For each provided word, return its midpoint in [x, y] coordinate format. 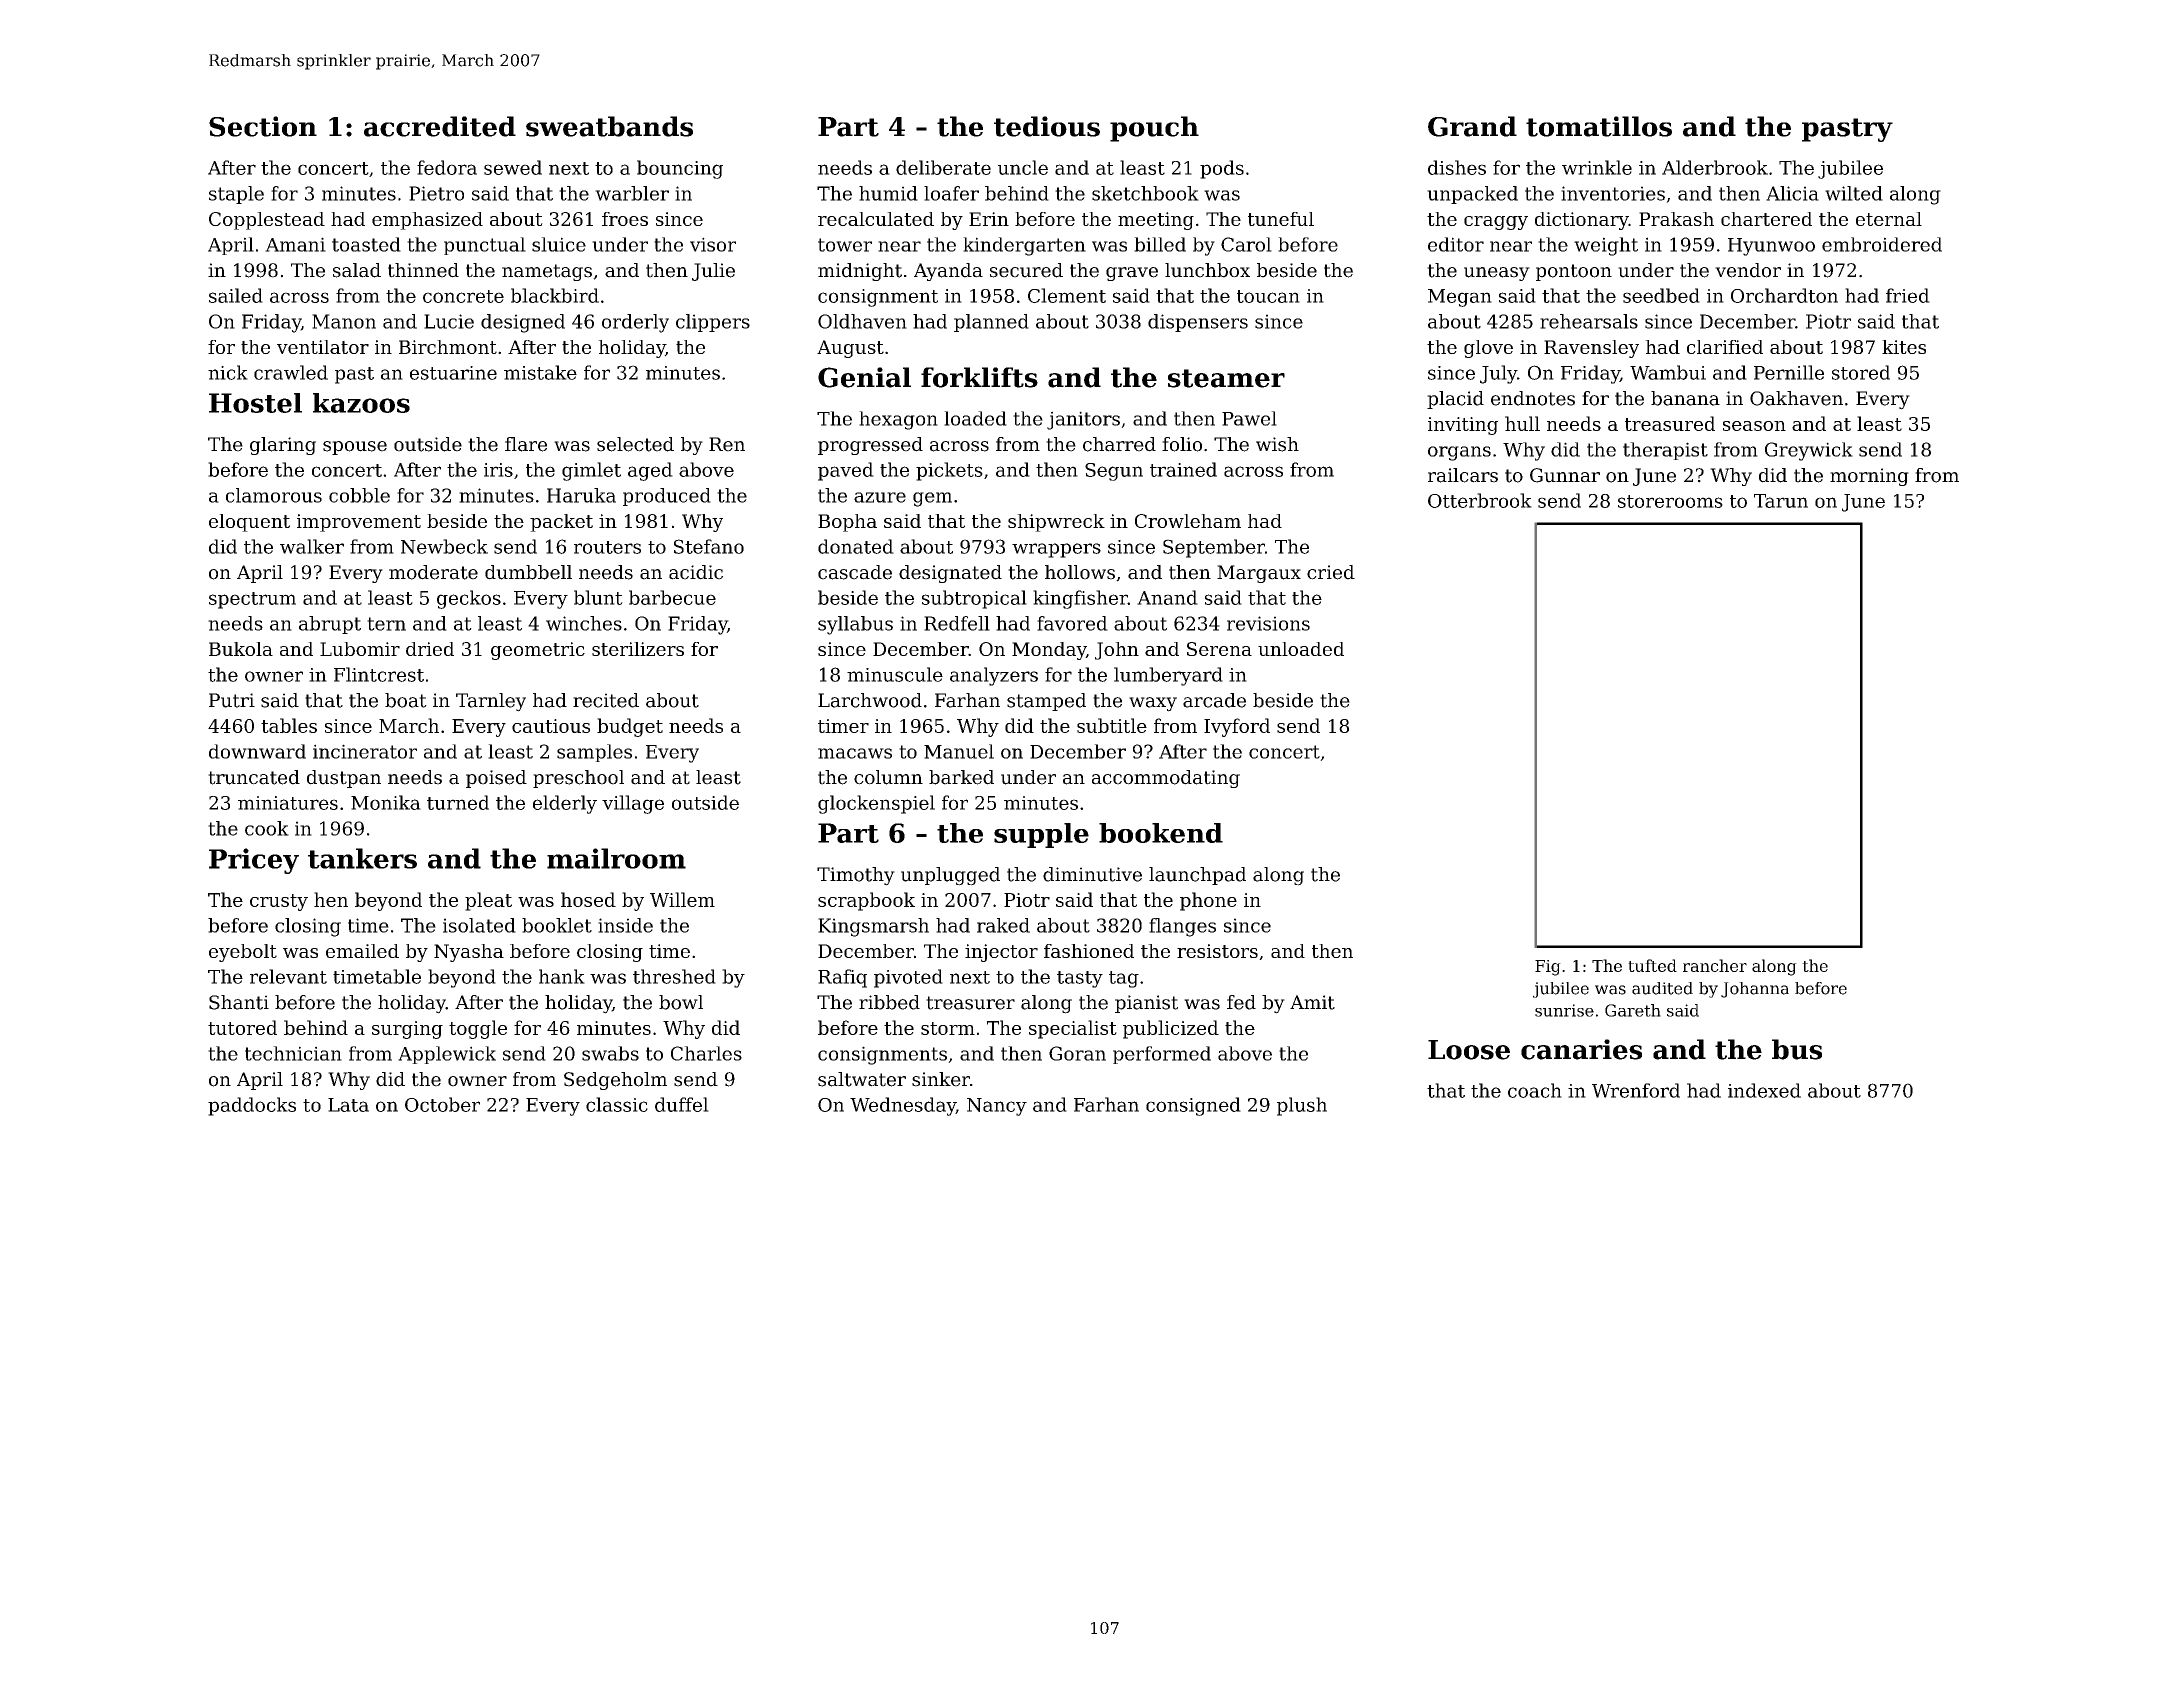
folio [1182, 444]
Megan [1460, 298]
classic [617, 1104]
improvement [359, 523]
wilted [1854, 193]
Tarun [1781, 501]
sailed [236, 295]
